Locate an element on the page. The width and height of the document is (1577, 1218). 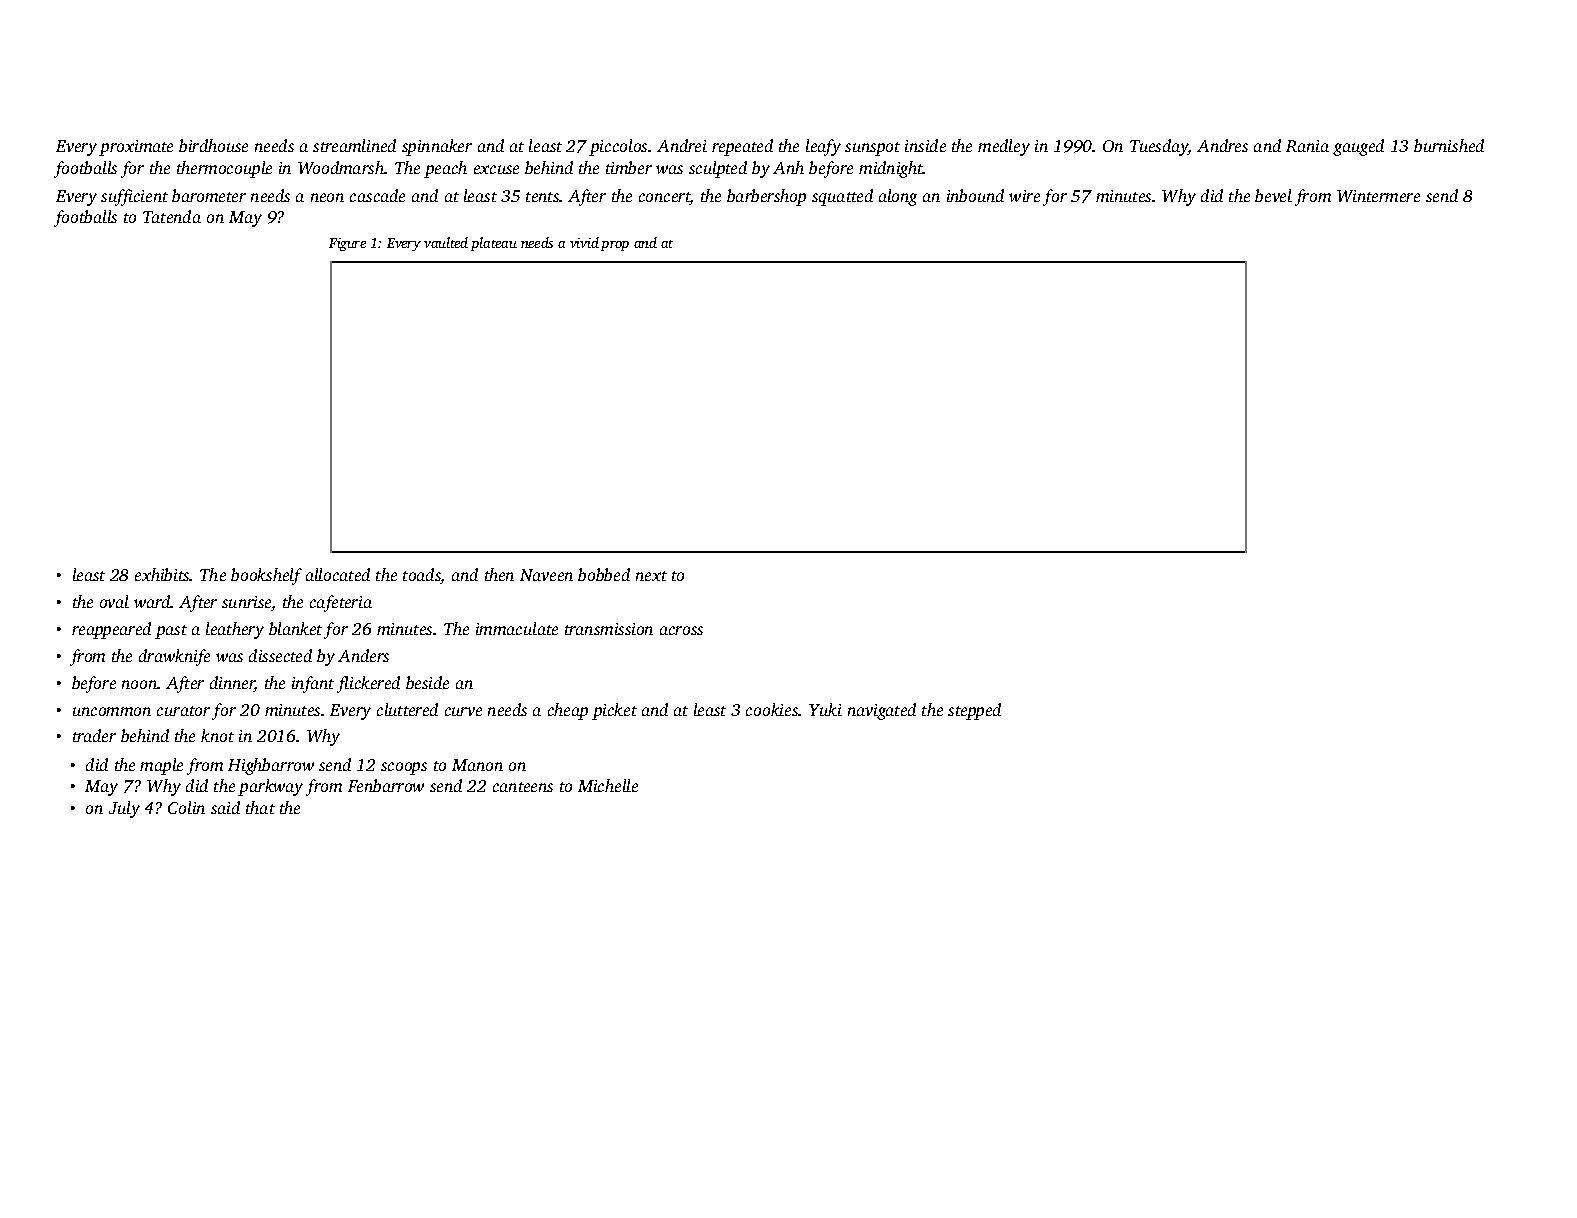
Michelle is located at coordinates (608, 785).
